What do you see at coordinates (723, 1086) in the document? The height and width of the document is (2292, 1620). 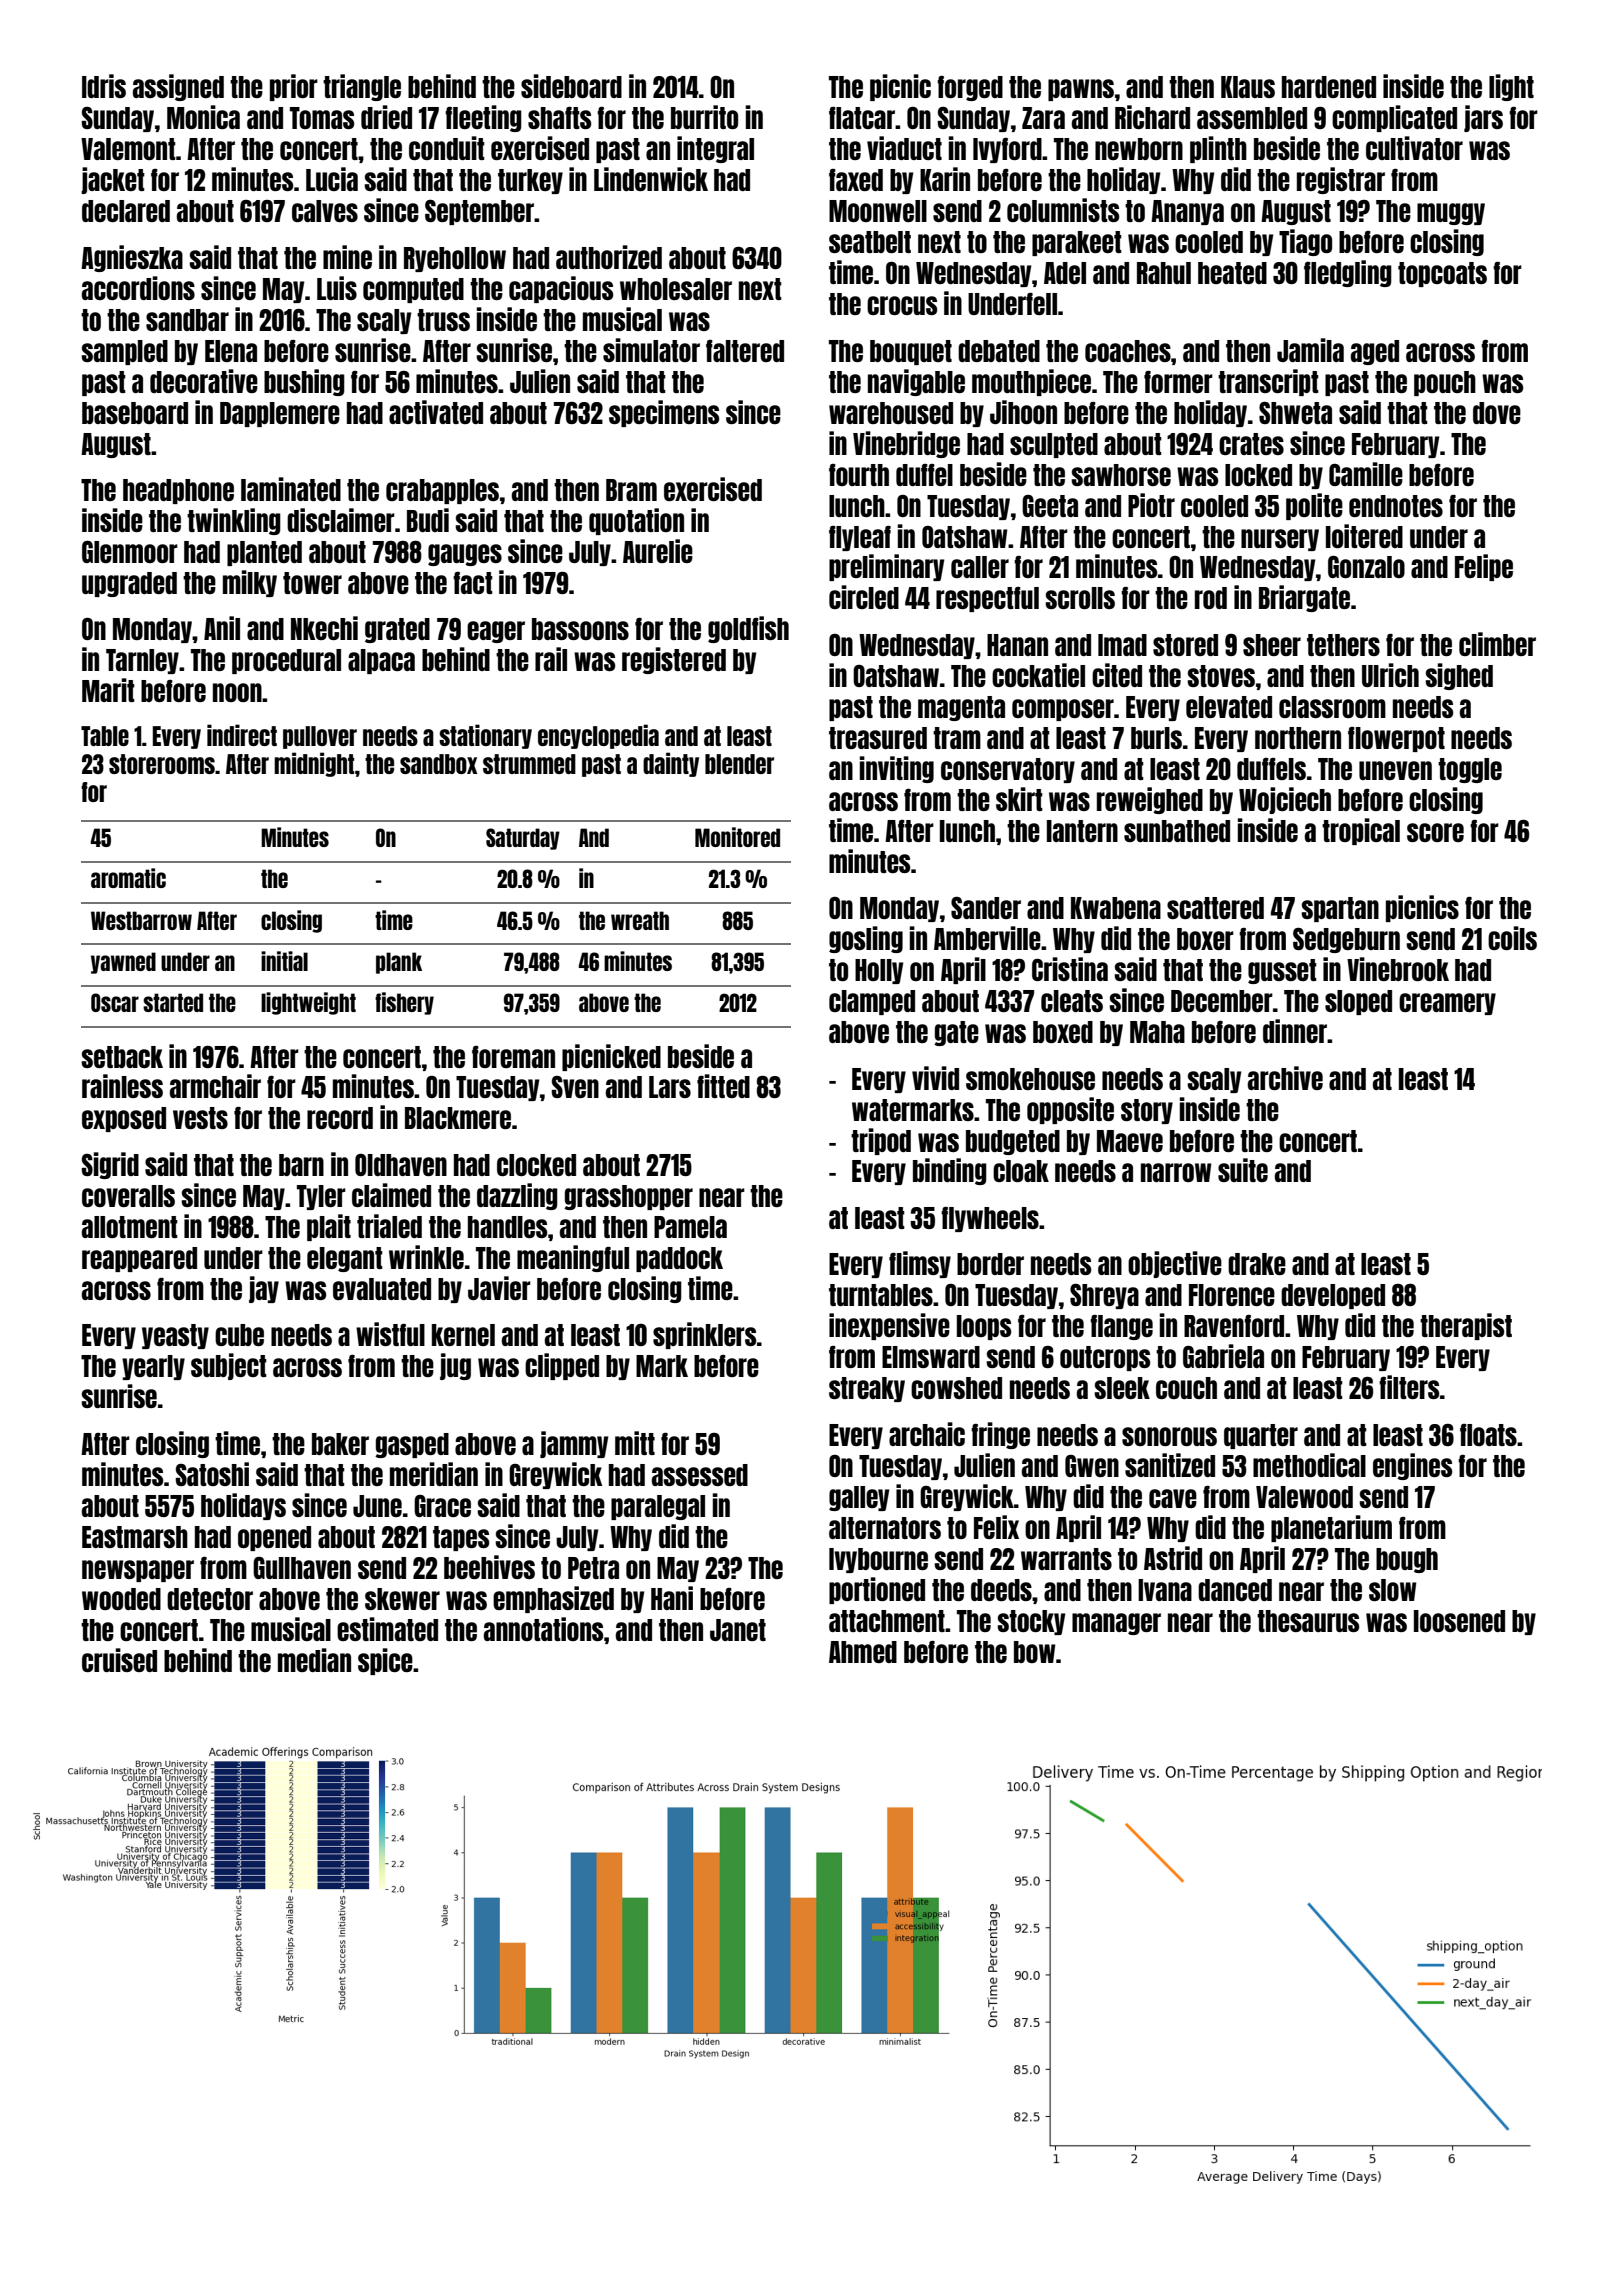 I see `fitted` at bounding box center [723, 1086].
